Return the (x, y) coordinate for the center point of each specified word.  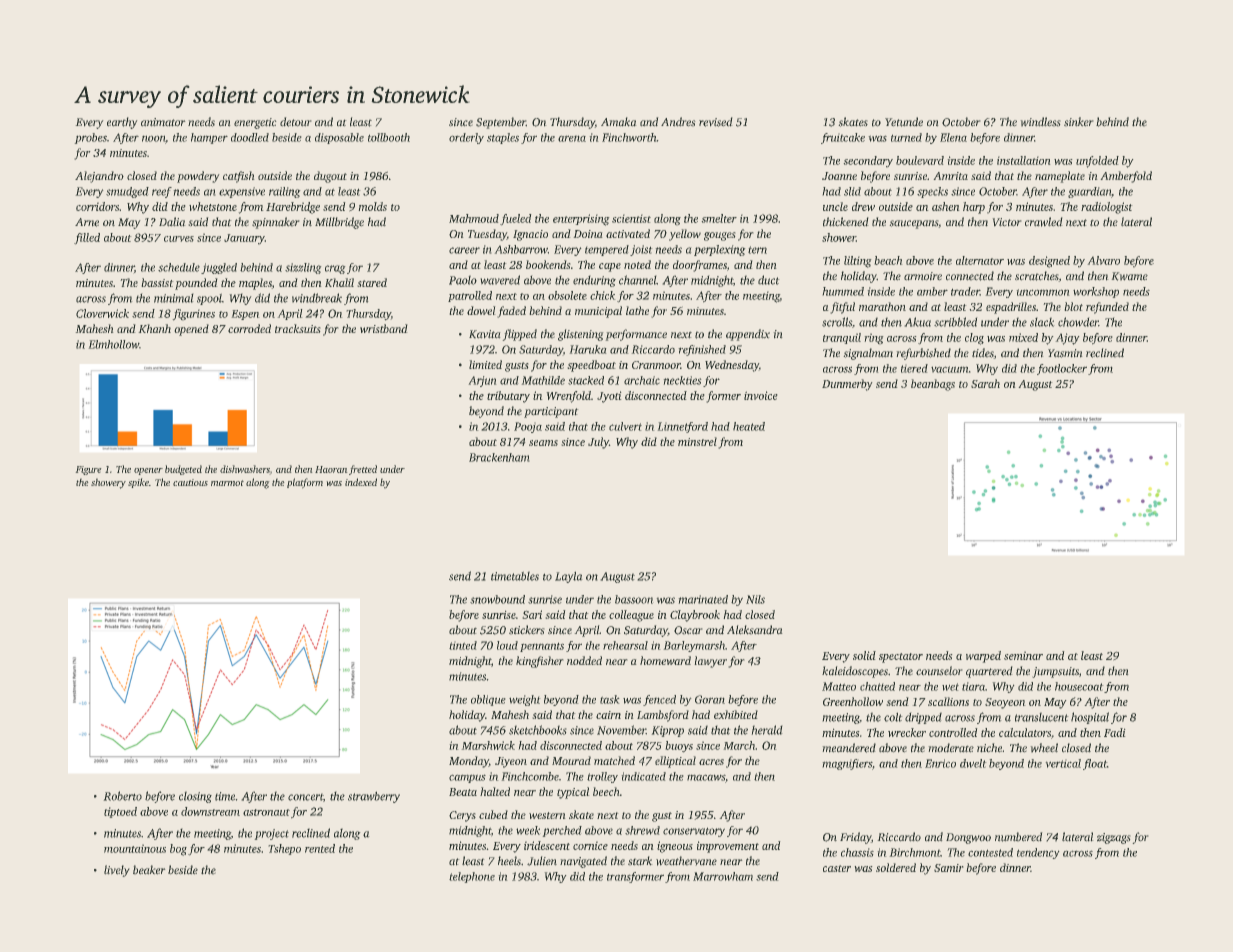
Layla (569, 577)
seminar (1023, 655)
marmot (227, 483)
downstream (210, 811)
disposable (339, 138)
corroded (249, 328)
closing (195, 797)
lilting (858, 262)
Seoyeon (1005, 703)
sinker (1079, 122)
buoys (679, 747)
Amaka (619, 122)
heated (749, 426)
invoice (761, 395)
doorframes (700, 266)
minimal (174, 298)
